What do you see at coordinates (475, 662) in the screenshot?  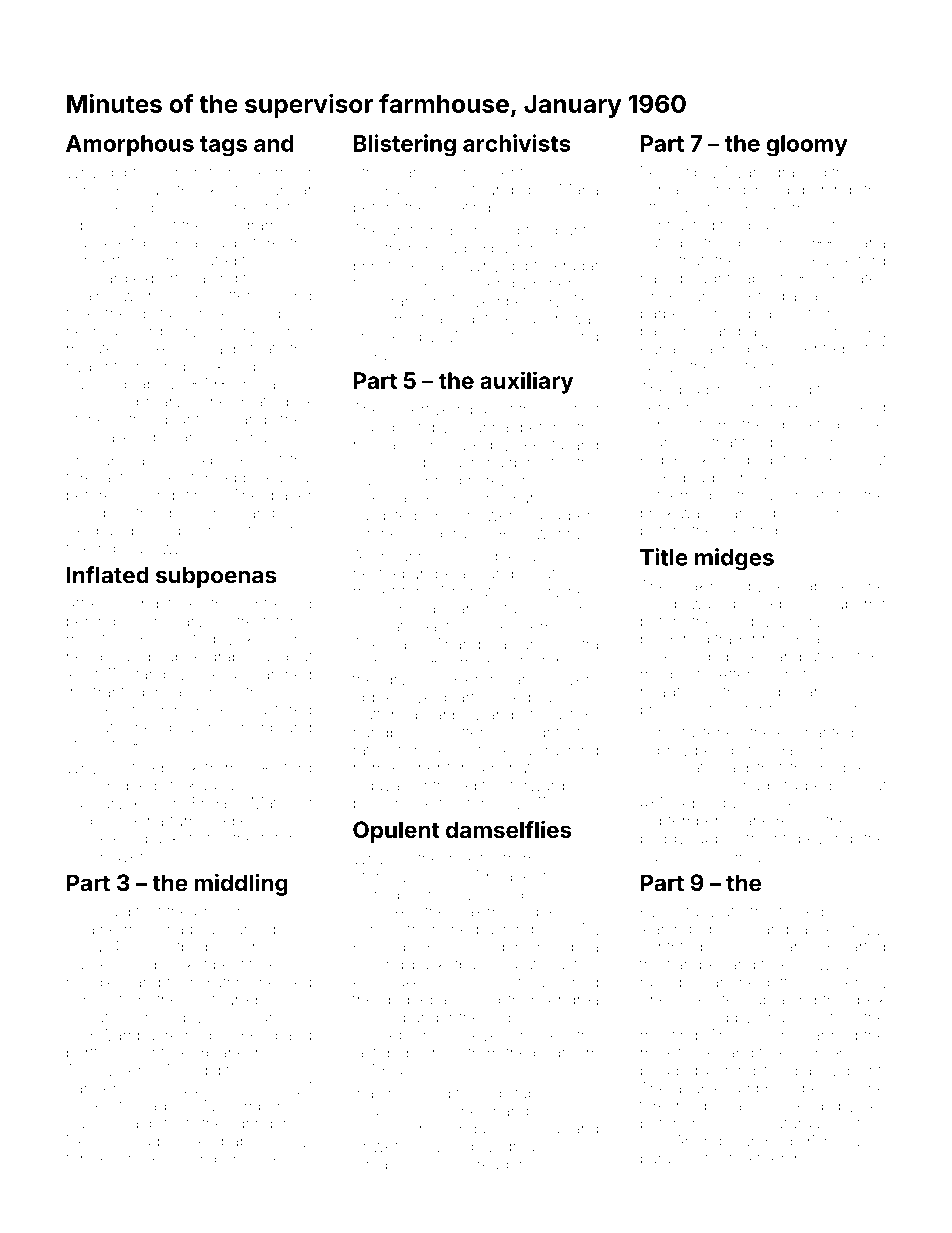 I see `mild` at bounding box center [475, 662].
